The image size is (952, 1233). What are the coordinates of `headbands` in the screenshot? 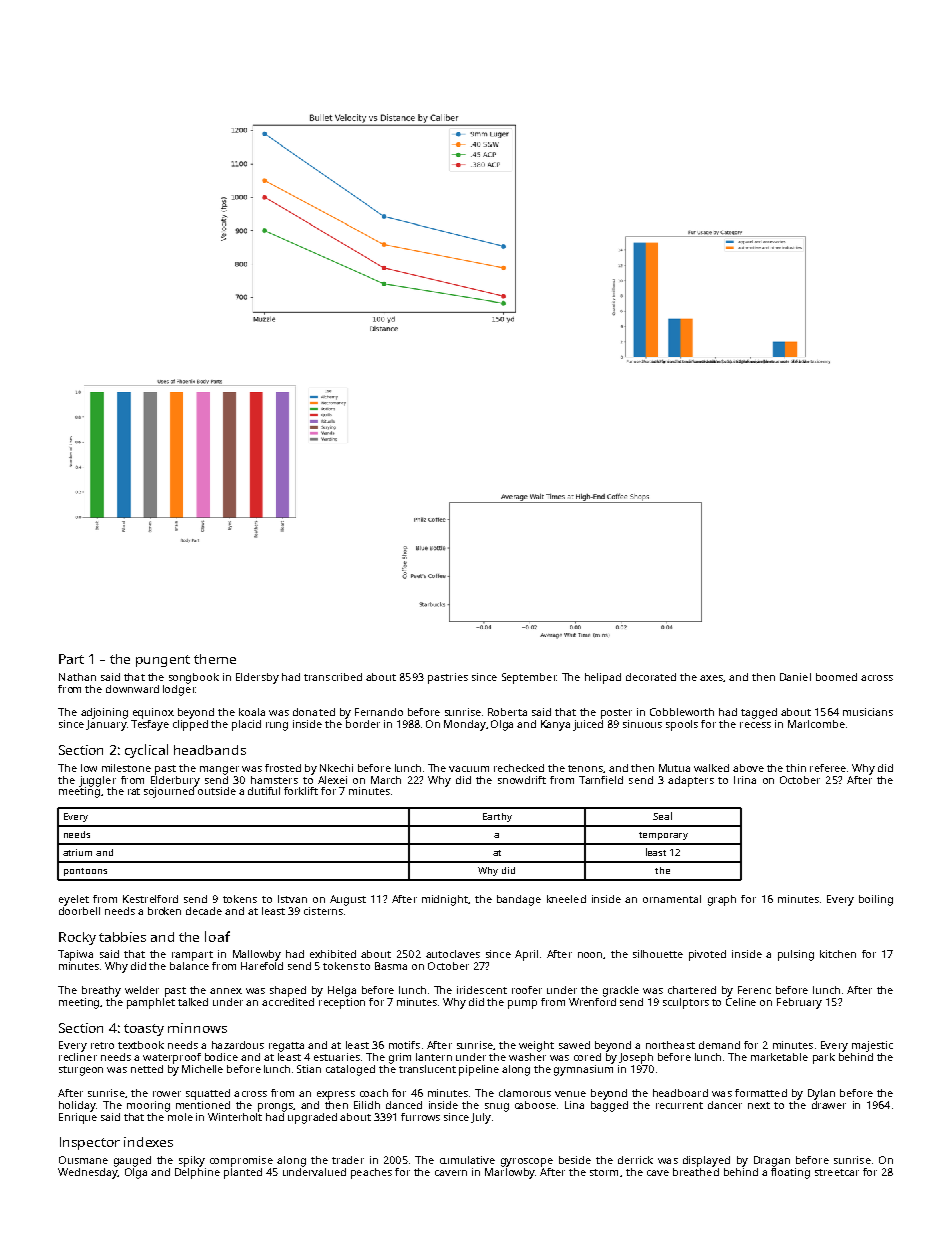 It's located at (210, 750).
